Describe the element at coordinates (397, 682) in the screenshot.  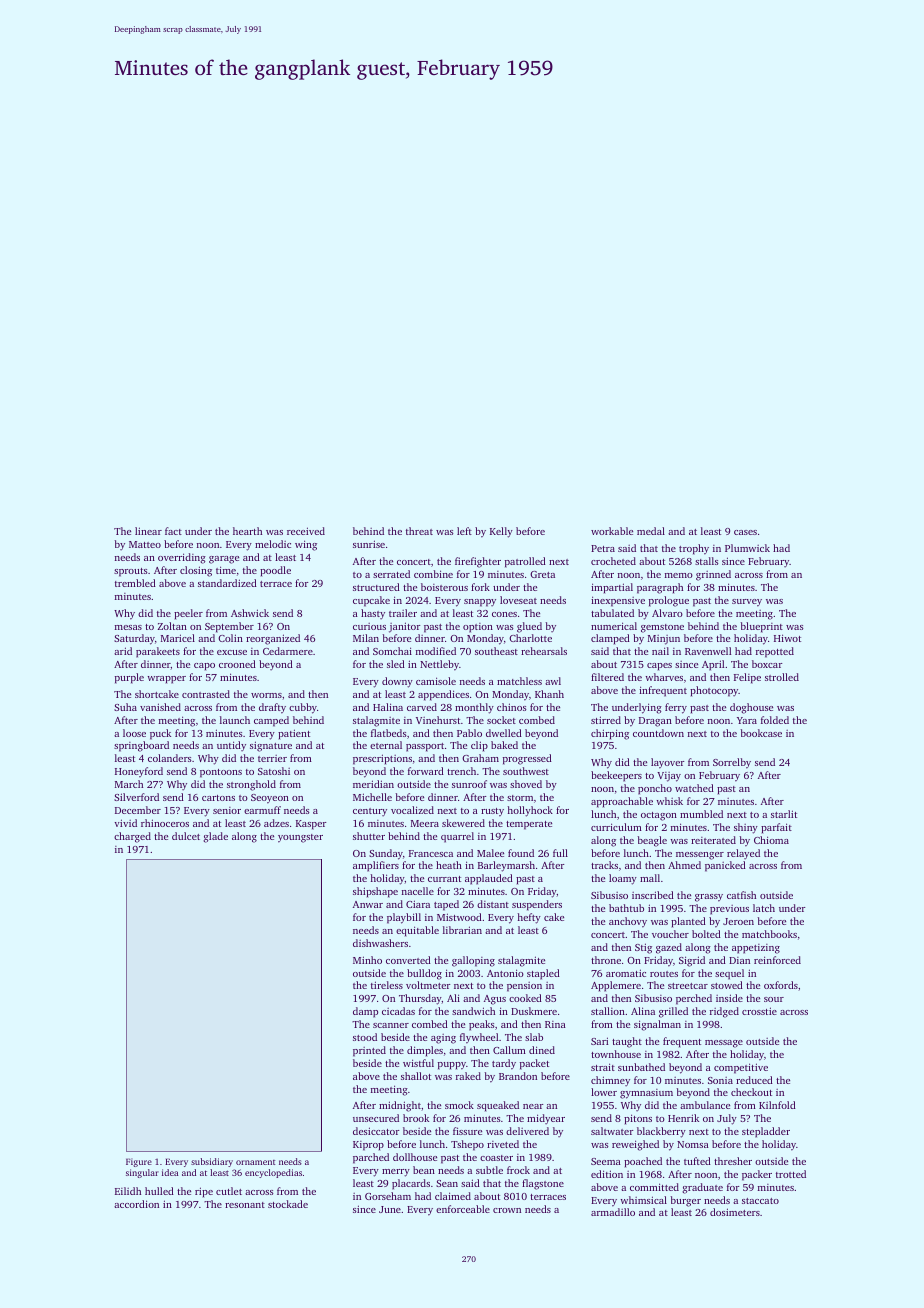
I see `downy` at that location.
